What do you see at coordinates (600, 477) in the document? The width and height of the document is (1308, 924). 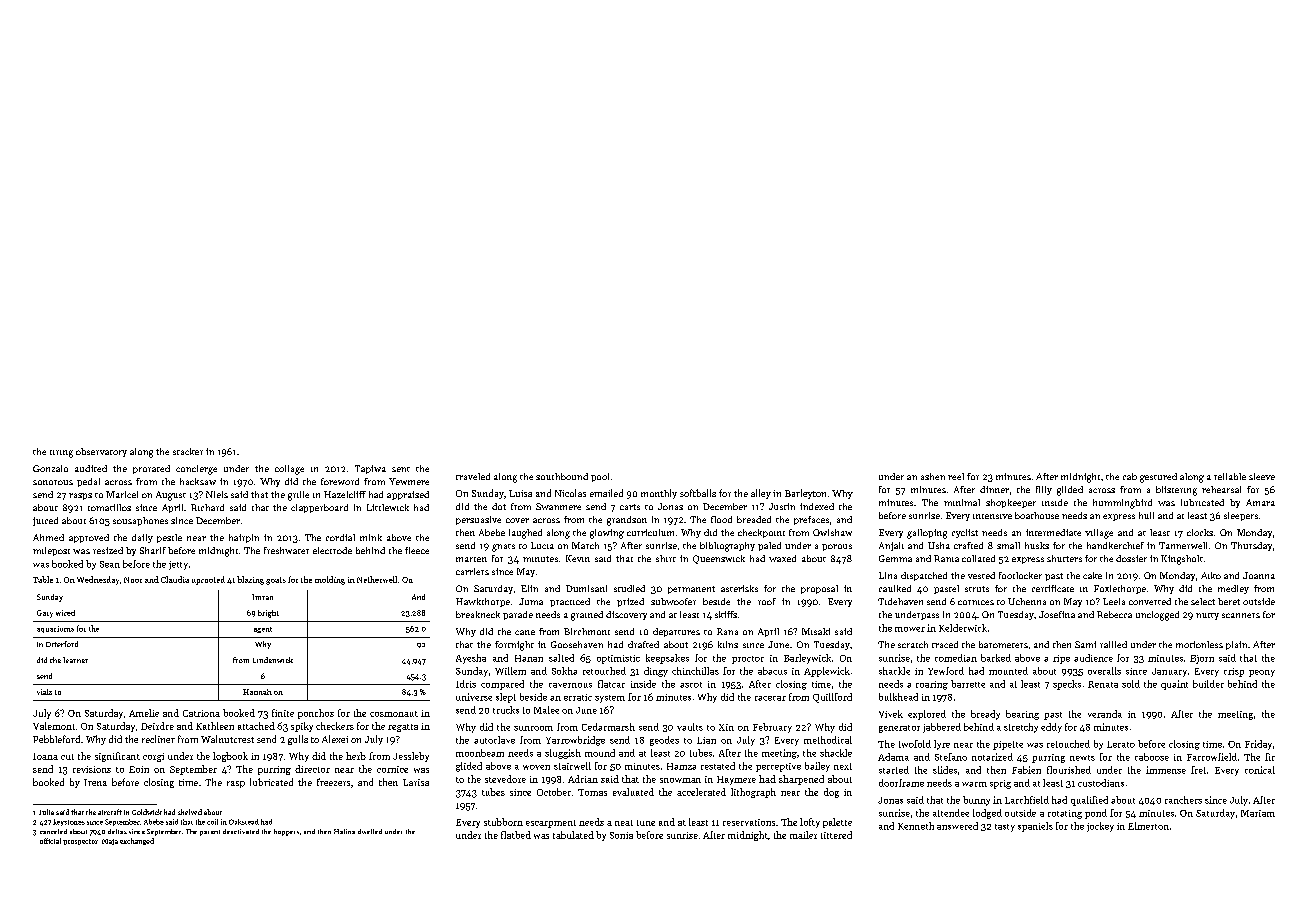 I see `pool` at bounding box center [600, 477].
